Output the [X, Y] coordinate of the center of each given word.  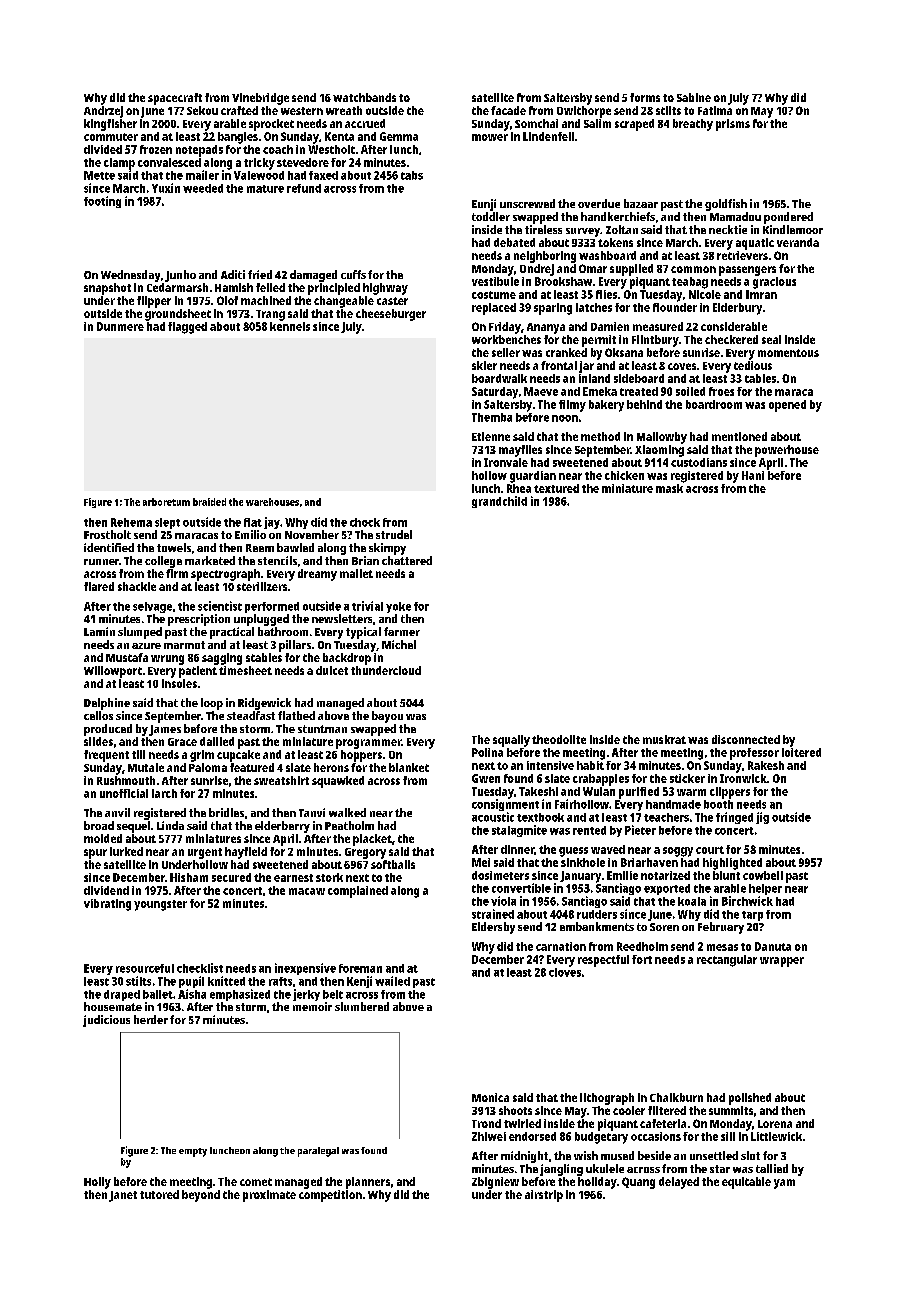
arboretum [166, 502]
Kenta [339, 136]
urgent [205, 853]
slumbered [362, 1006]
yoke [398, 607]
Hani [753, 475]
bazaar [641, 203]
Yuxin [166, 188]
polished [750, 1099]
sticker [687, 778]
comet [256, 1182]
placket [372, 840]
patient [198, 672]
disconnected [746, 739]
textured [556, 488]
